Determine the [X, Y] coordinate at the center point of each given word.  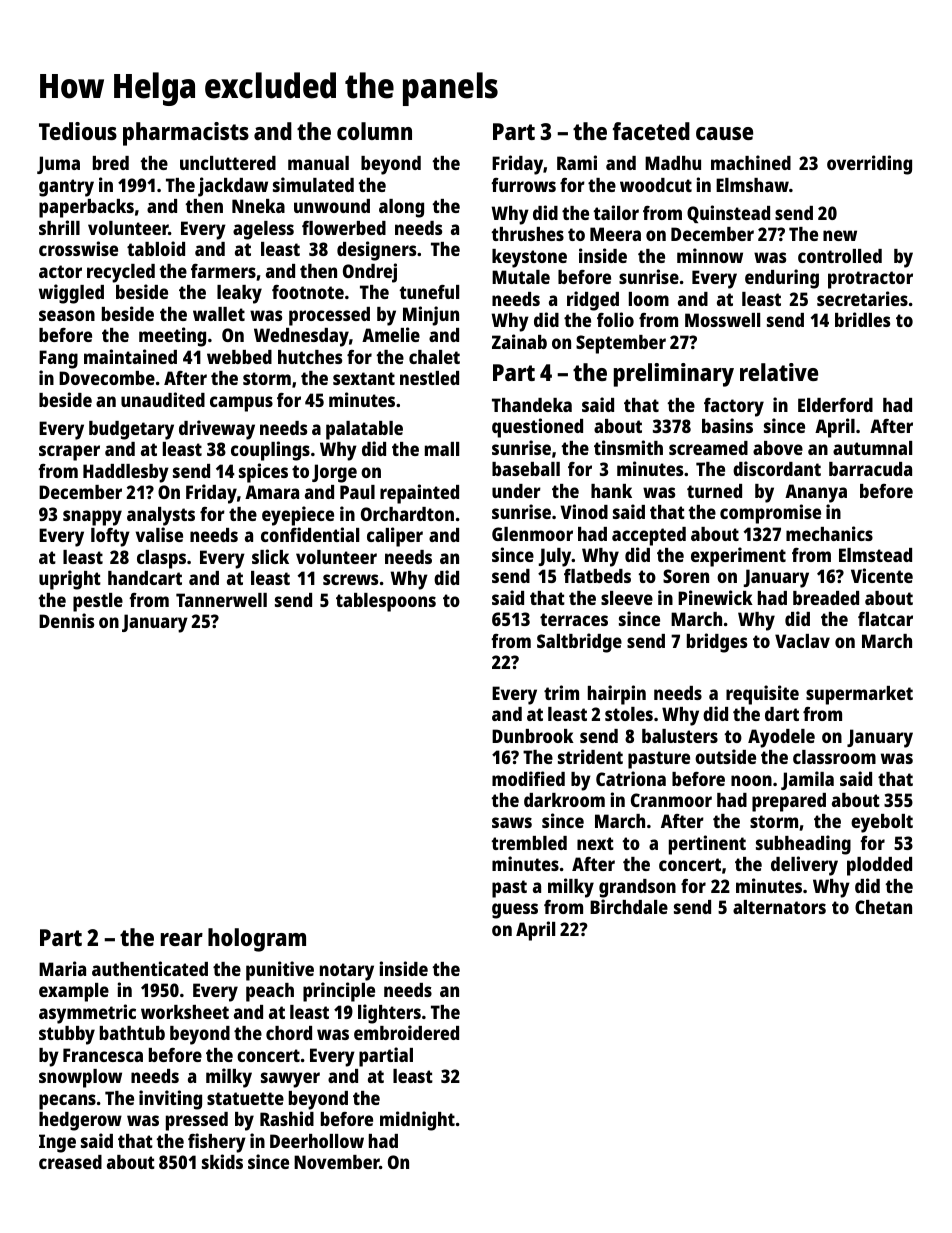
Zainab [519, 341]
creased [70, 1162]
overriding [869, 165]
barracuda [870, 469]
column [374, 131]
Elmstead [875, 555]
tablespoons [386, 602]
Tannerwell [221, 600]
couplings [270, 451]
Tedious [78, 131]
